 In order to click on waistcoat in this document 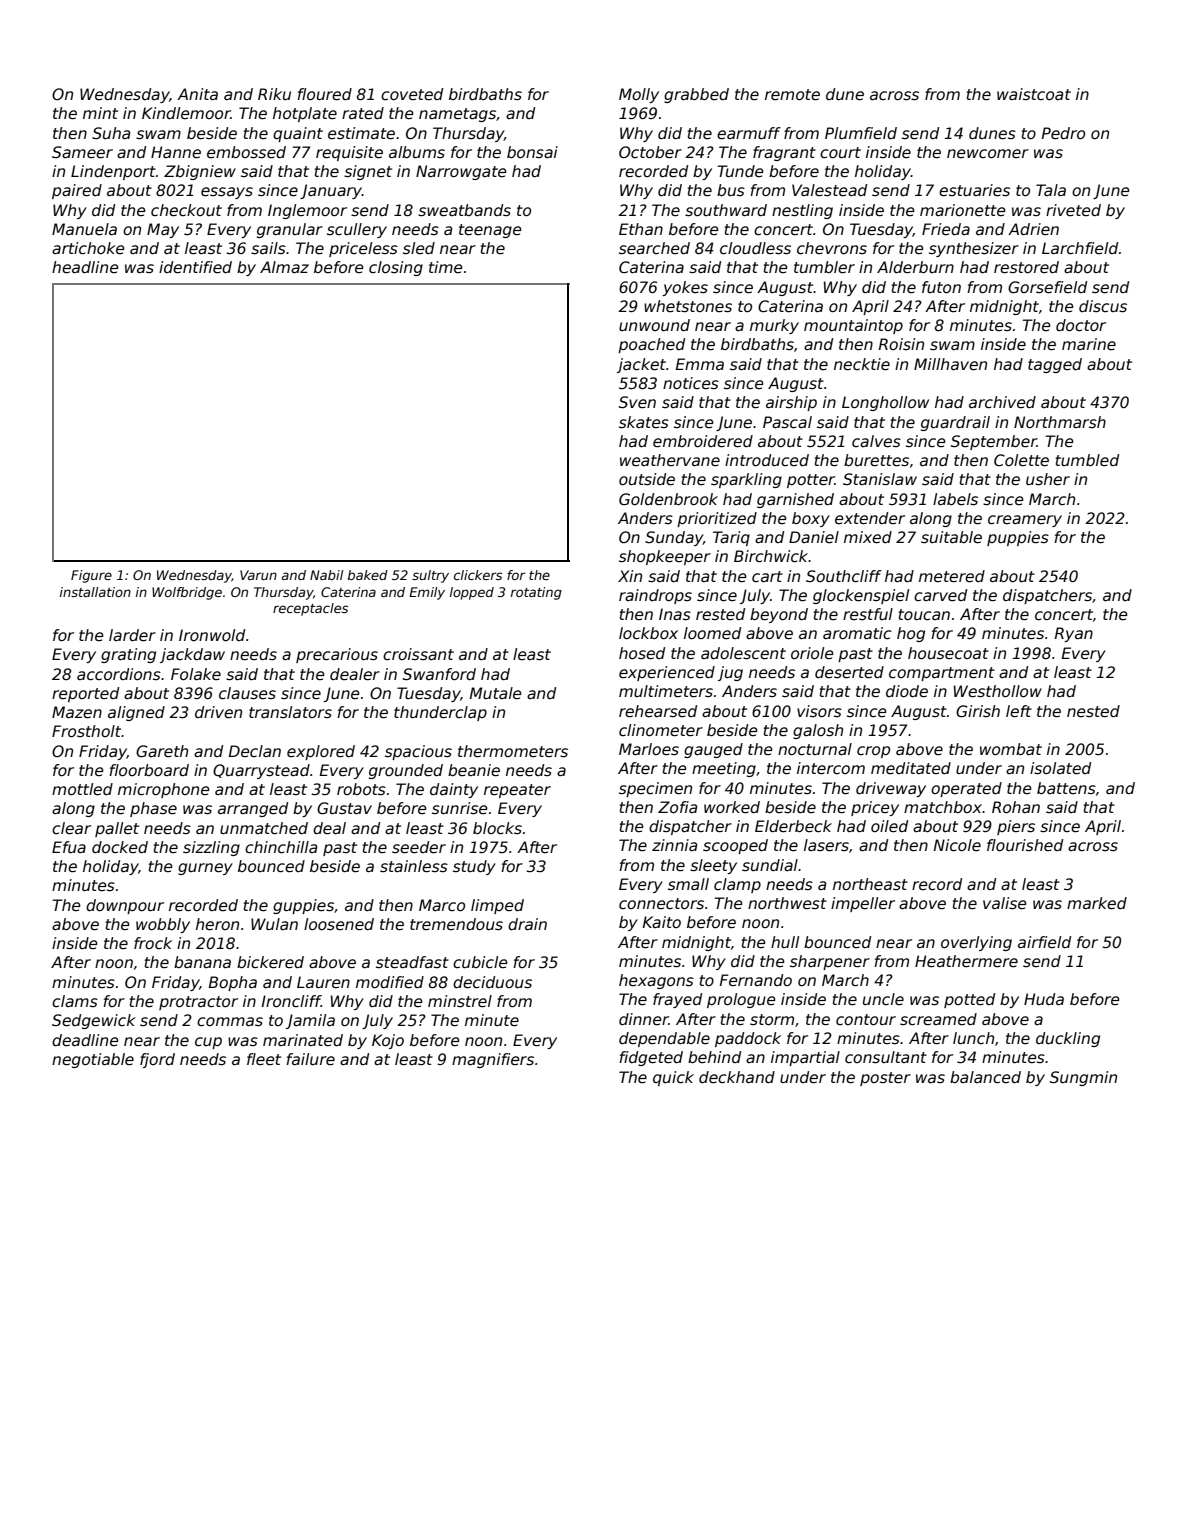, I will do `click(1034, 94)`.
